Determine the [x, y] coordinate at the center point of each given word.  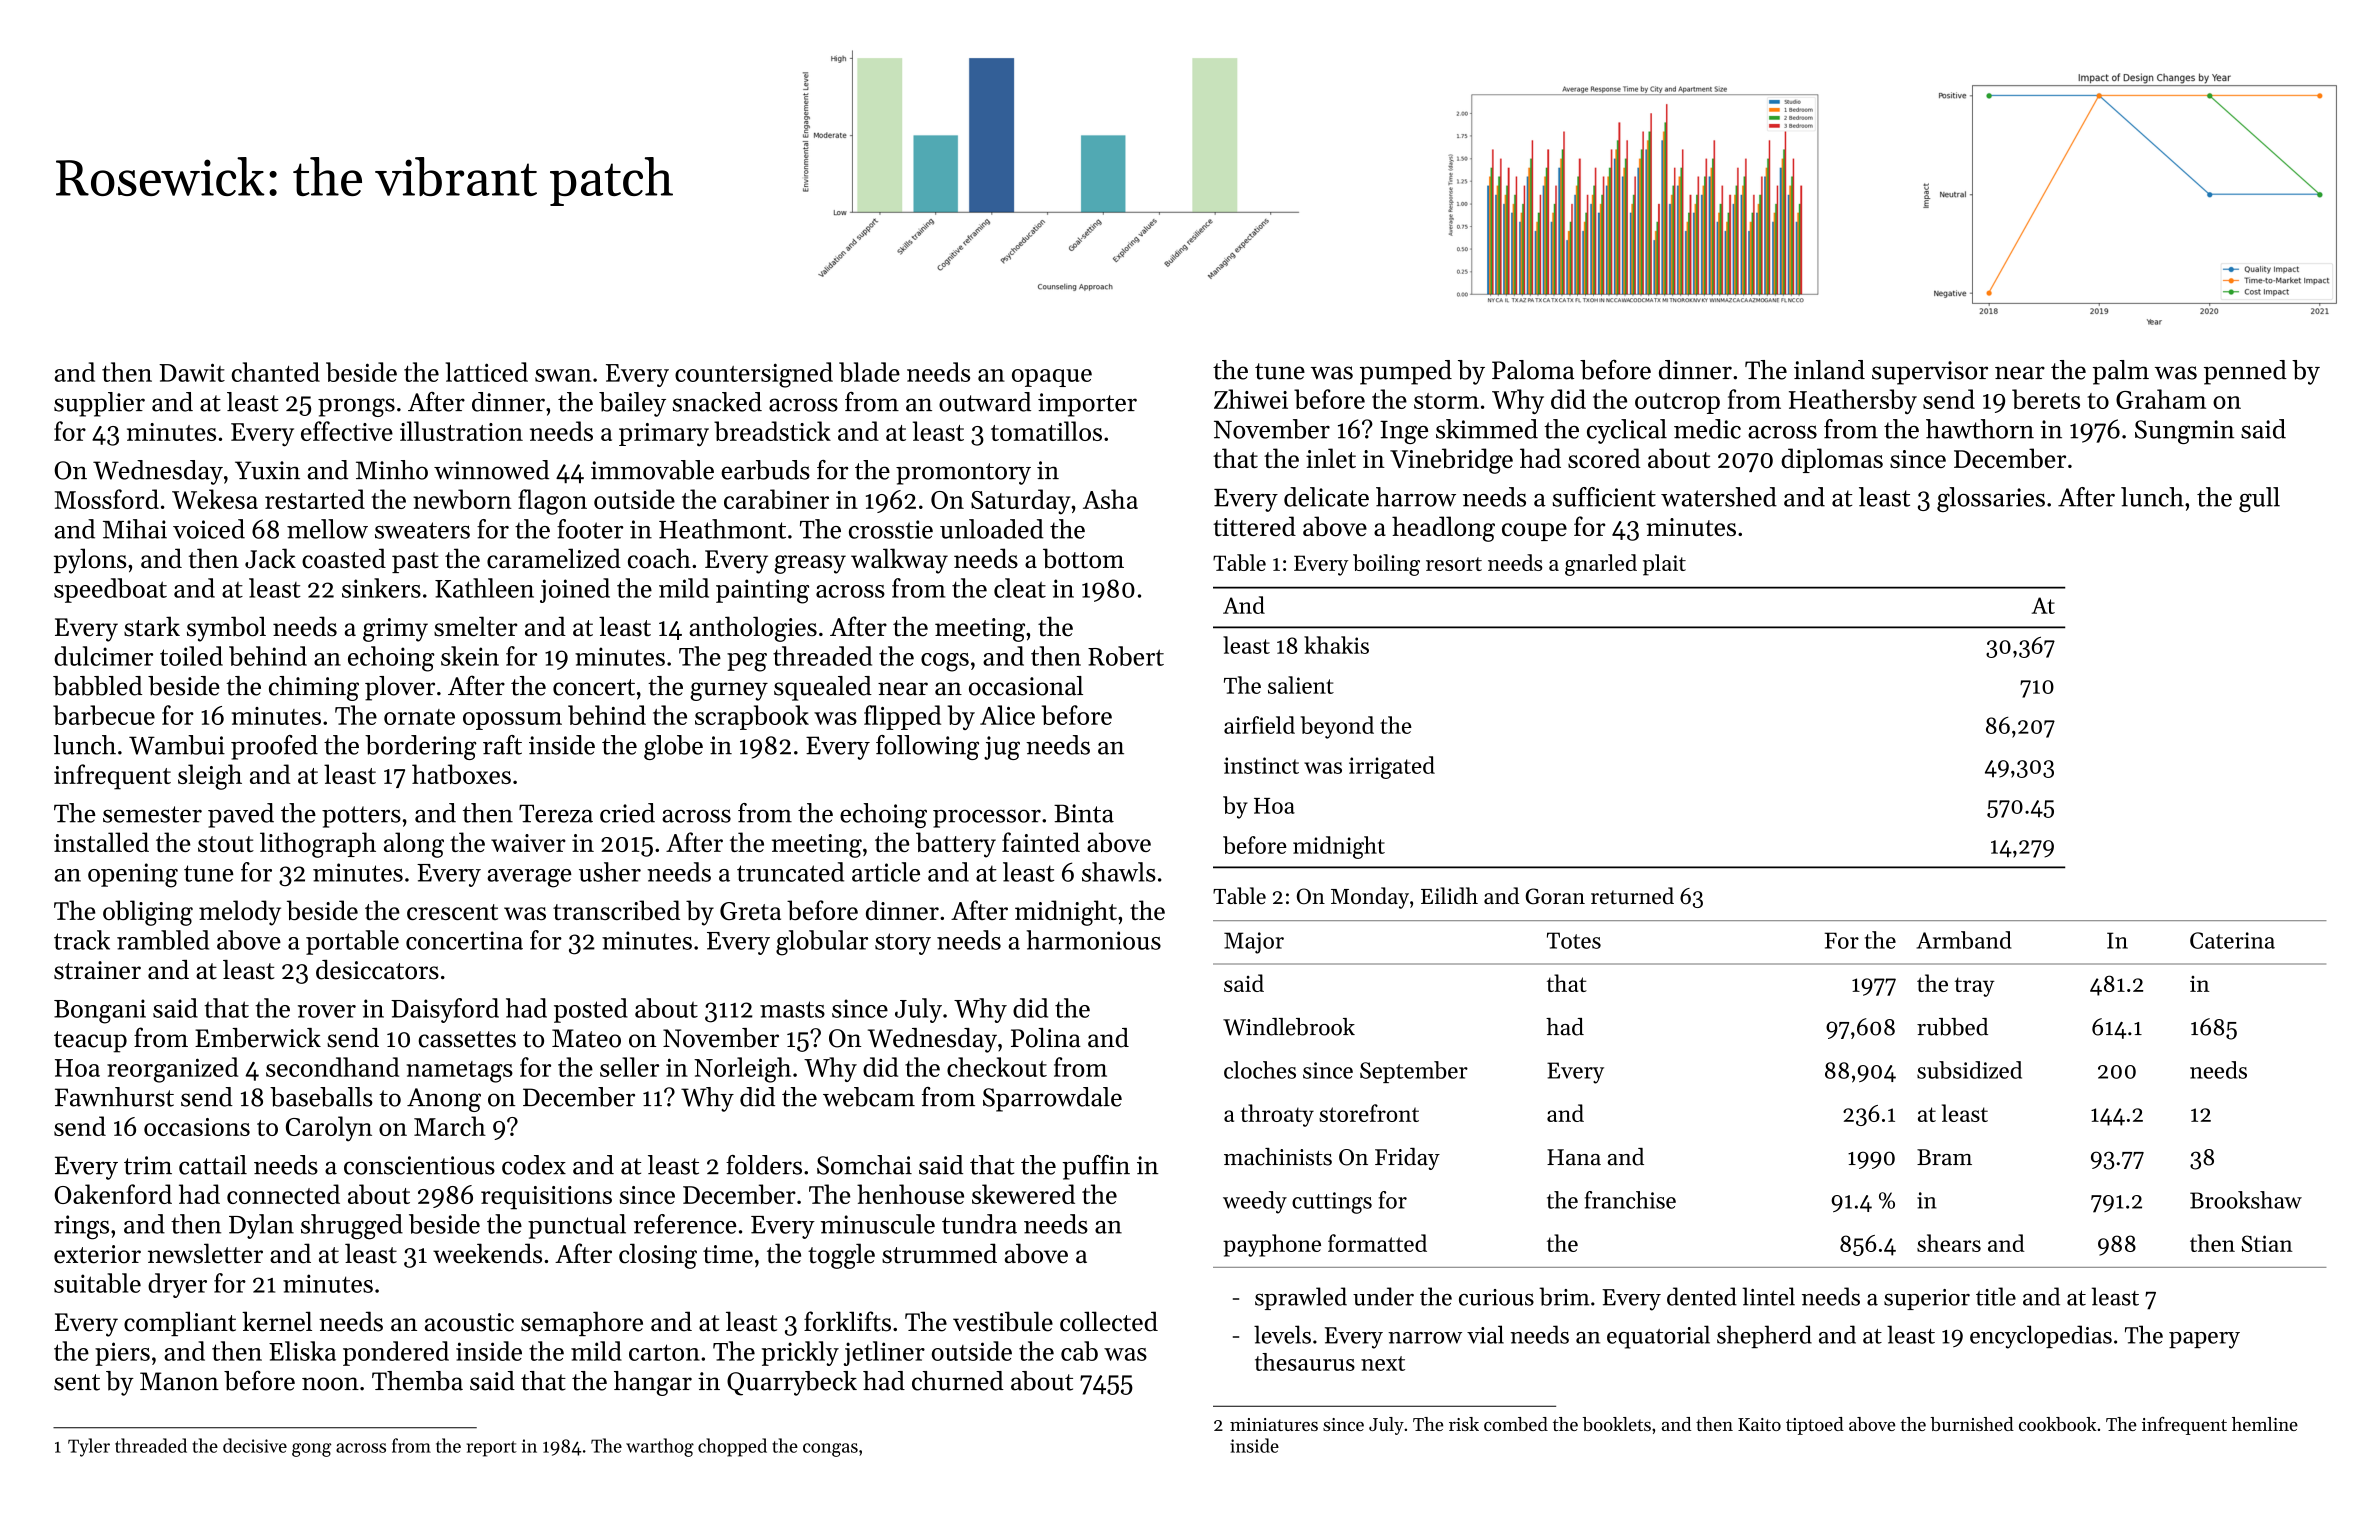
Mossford [106, 499]
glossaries [1991, 499]
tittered [1254, 526]
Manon [179, 1381]
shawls [1119, 872]
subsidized [1969, 1070]
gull [2259, 499]
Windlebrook [1289, 1027]
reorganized [172, 1070]
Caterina [2232, 940]
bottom [1083, 558]
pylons [90, 561]
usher [610, 872]
